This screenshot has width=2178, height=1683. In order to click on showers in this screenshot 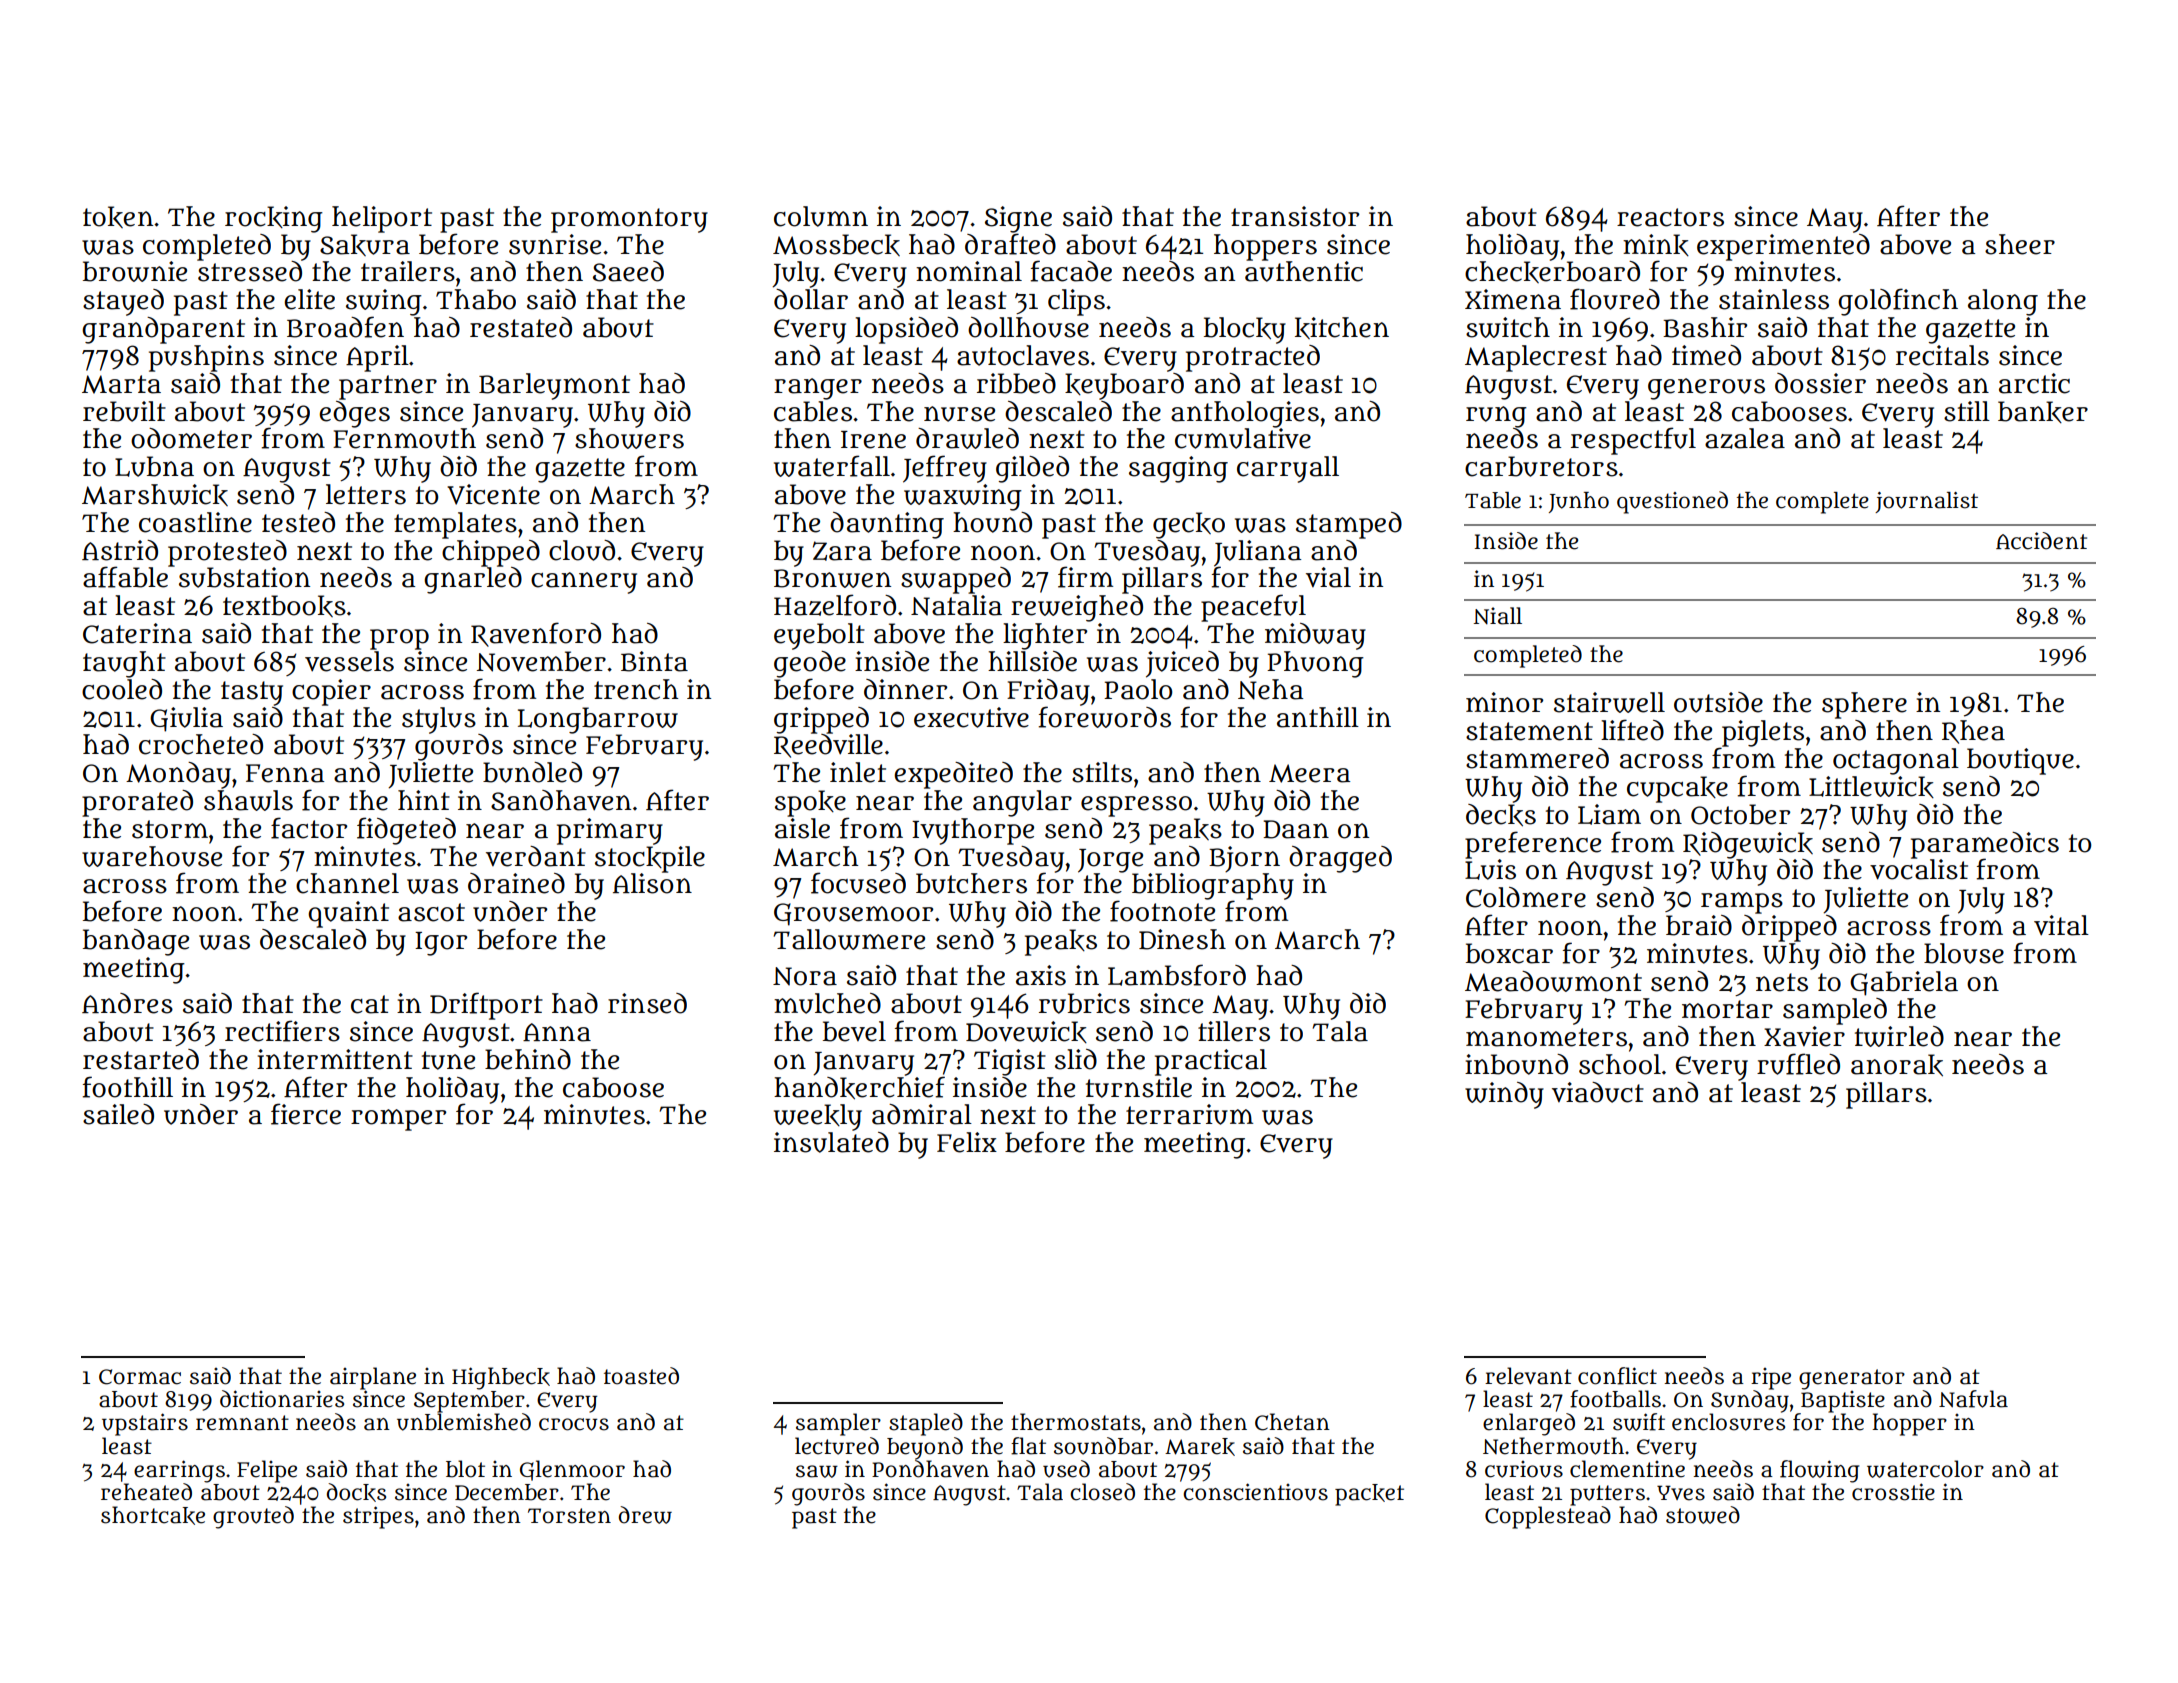, I will do `click(629, 438)`.
